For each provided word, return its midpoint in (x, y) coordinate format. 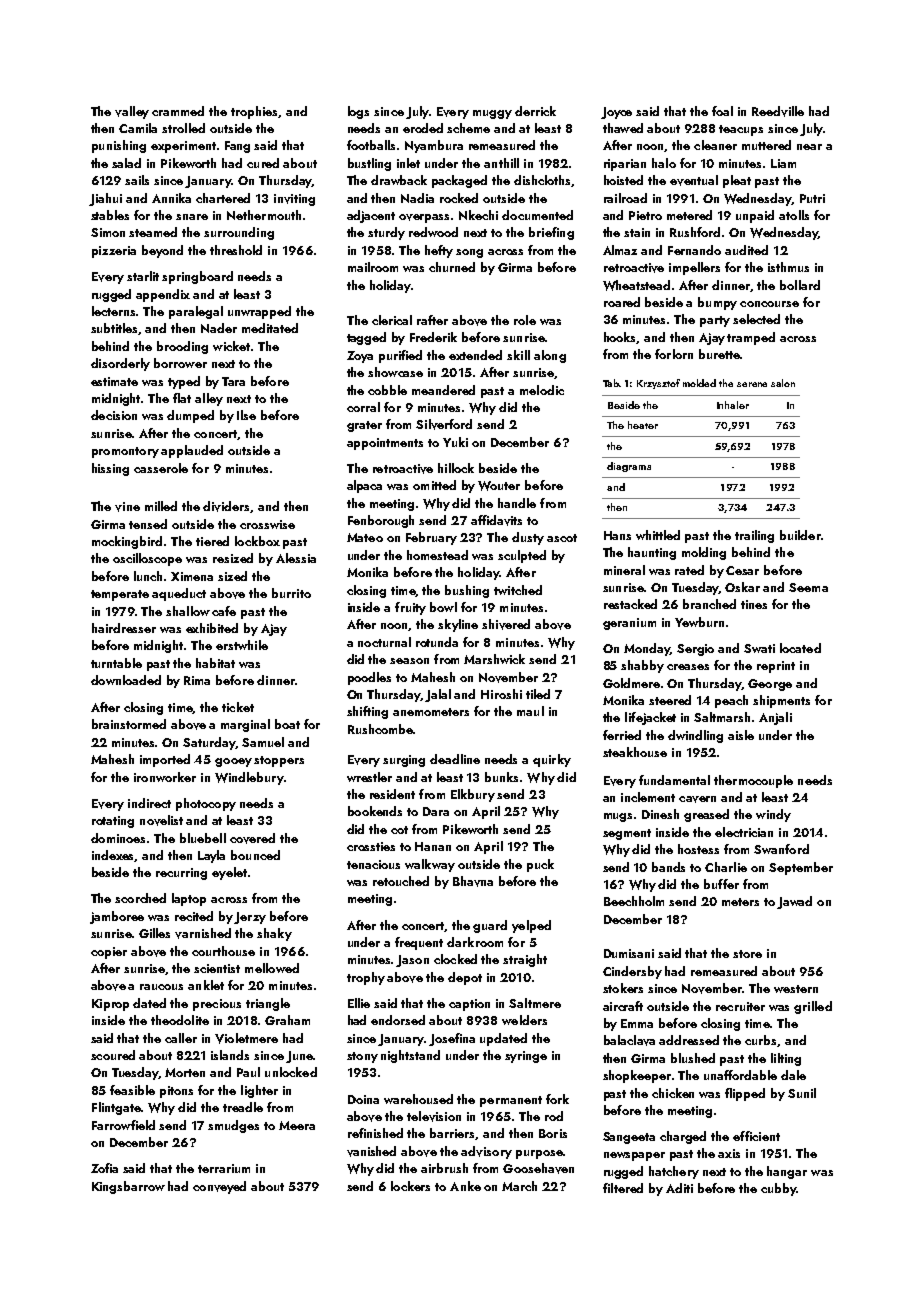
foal (722, 111)
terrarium (224, 1168)
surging (404, 761)
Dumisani (629, 953)
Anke (465, 1186)
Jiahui (105, 199)
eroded (423, 128)
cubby (778, 1189)
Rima (197, 680)
